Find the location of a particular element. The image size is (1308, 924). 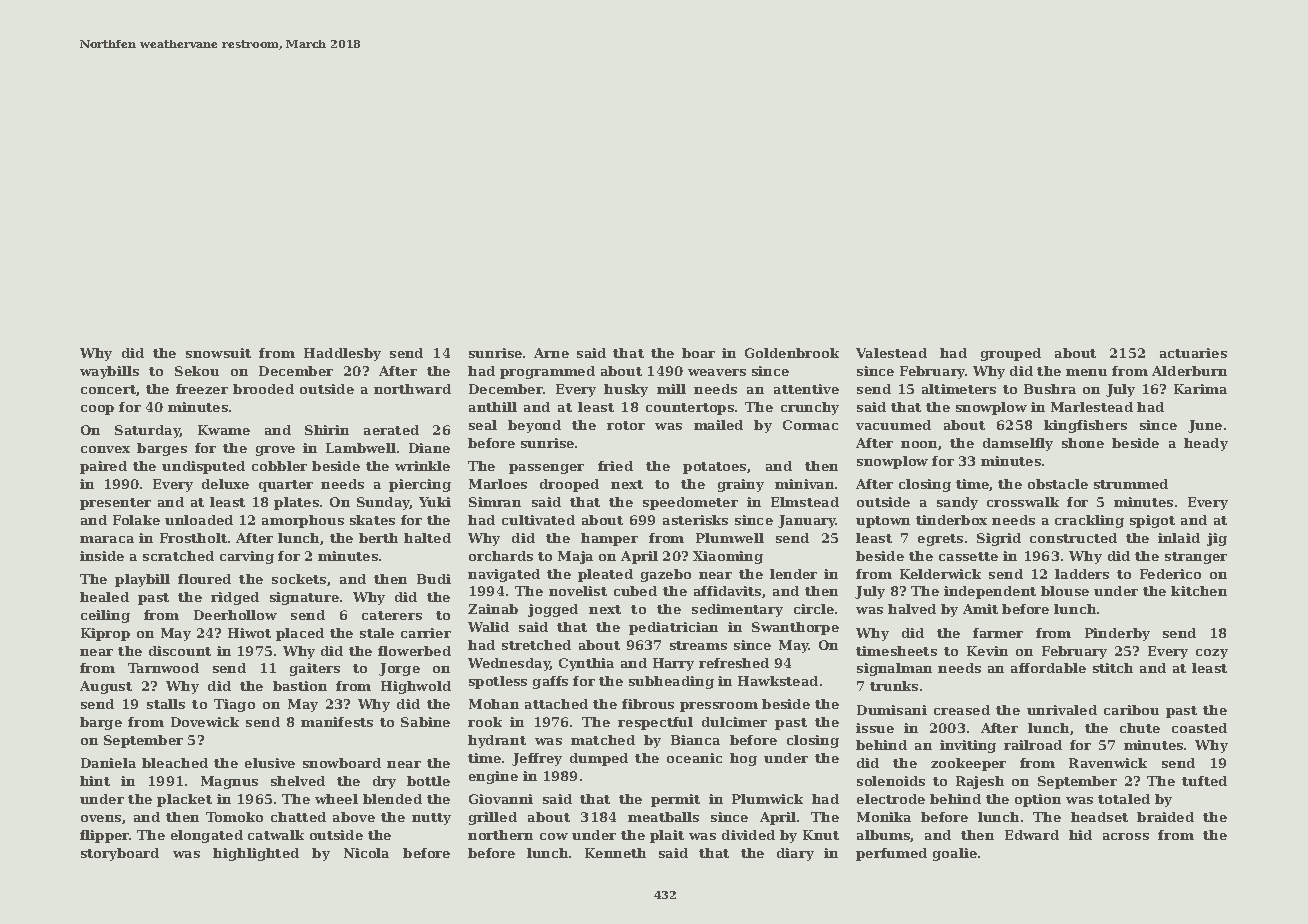

hint is located at coordinates (95, 781).
